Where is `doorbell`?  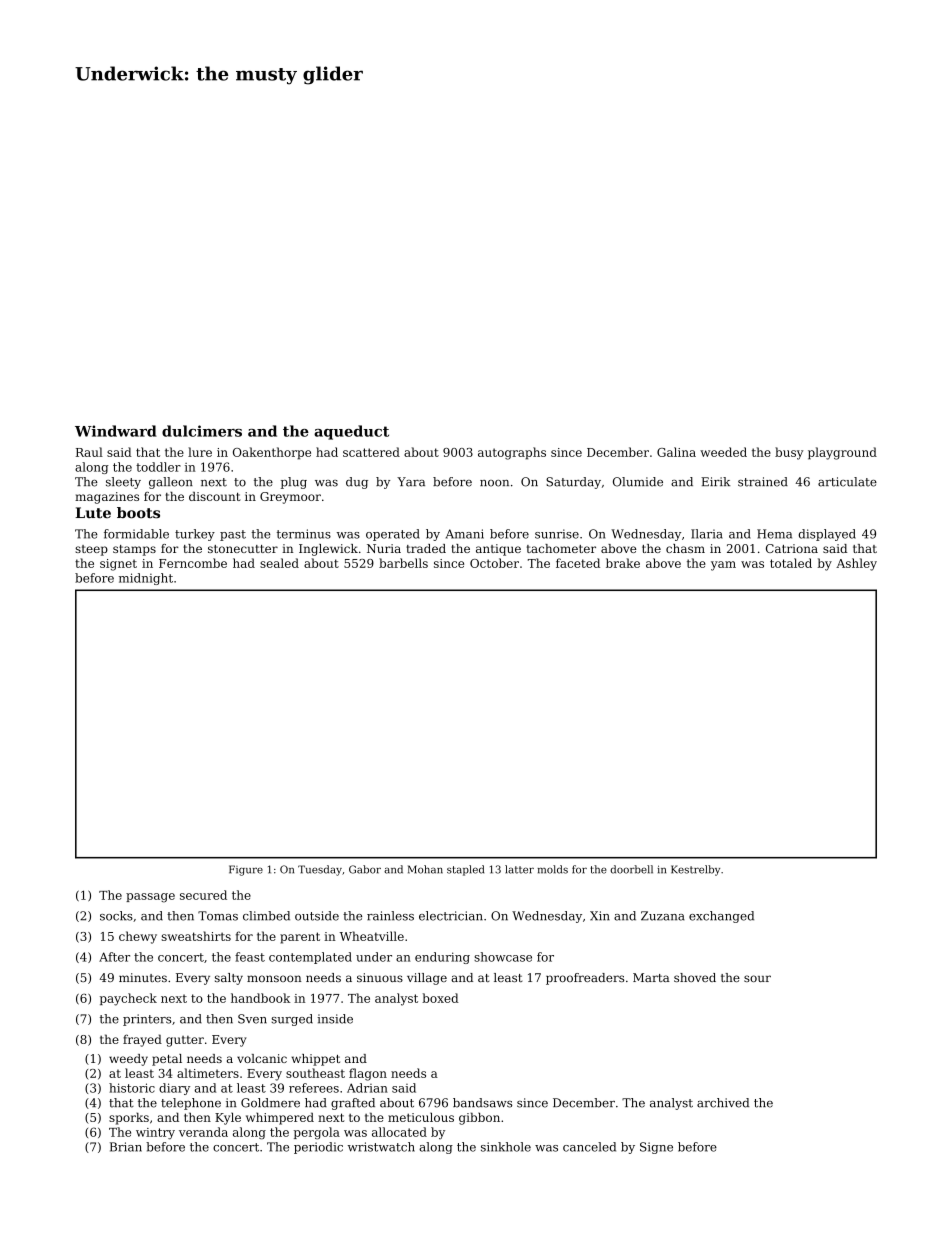 doorbell is located at coordinates (631, 869).
